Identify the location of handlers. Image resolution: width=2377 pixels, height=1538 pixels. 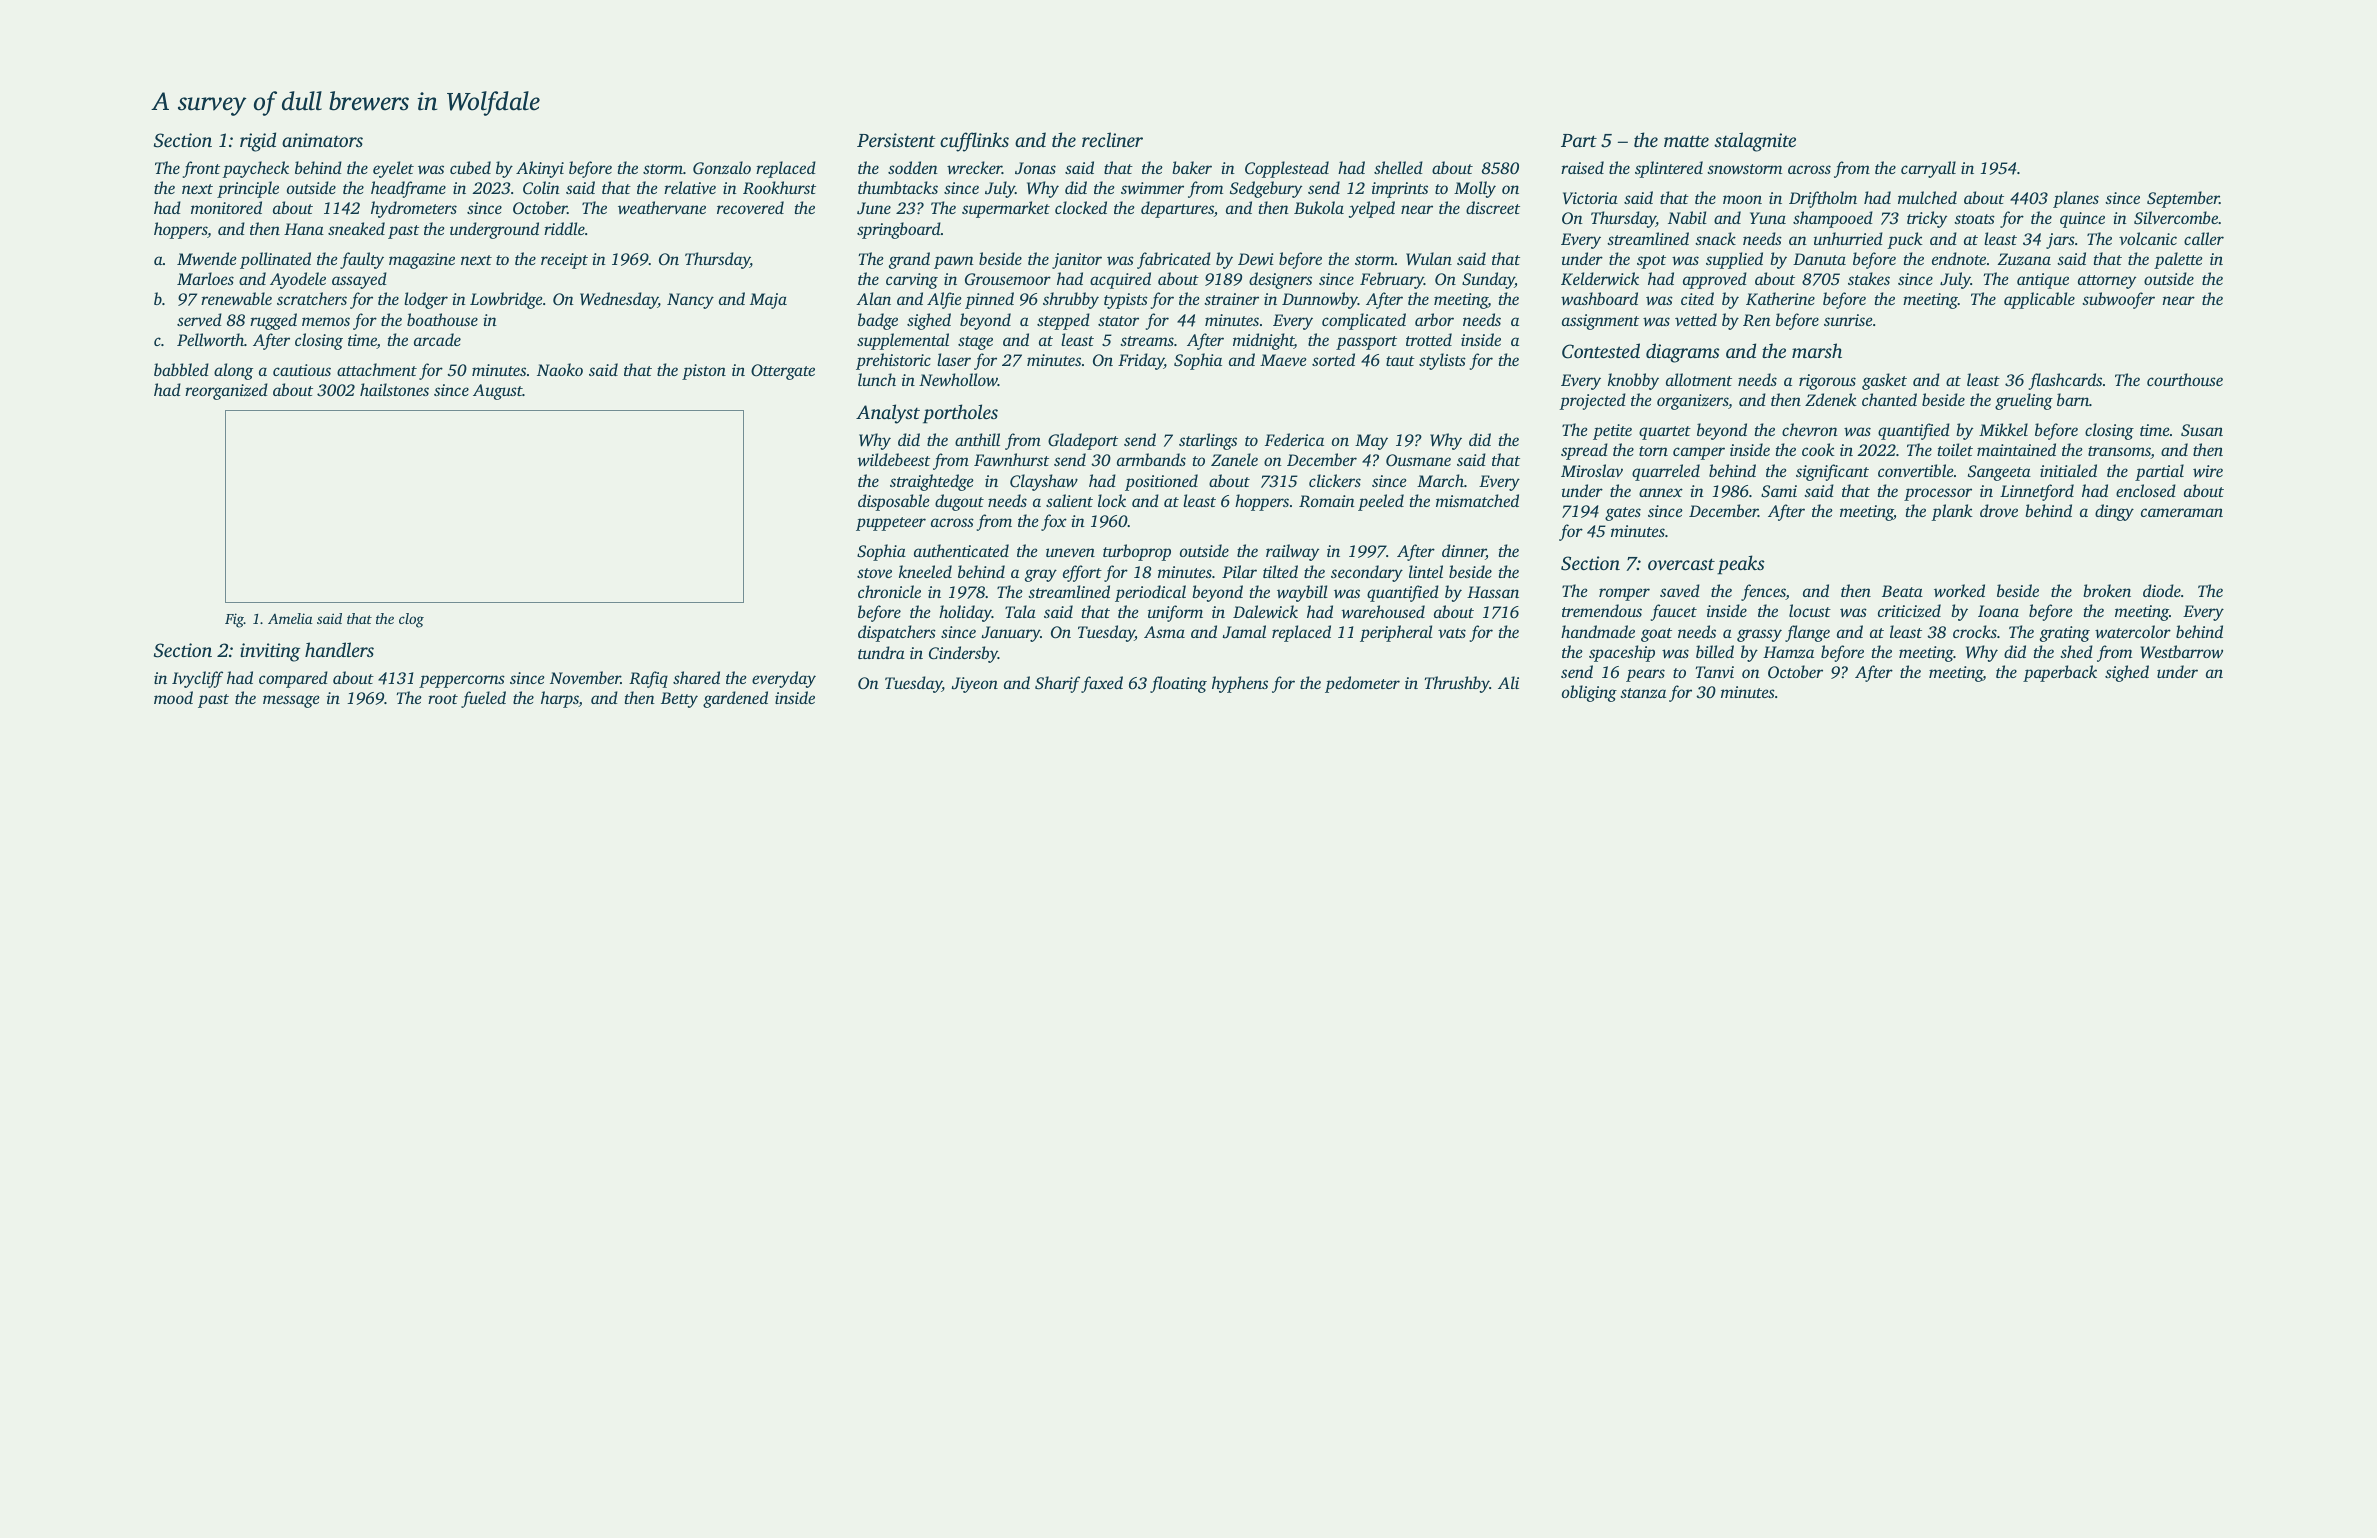
(339, 649).
